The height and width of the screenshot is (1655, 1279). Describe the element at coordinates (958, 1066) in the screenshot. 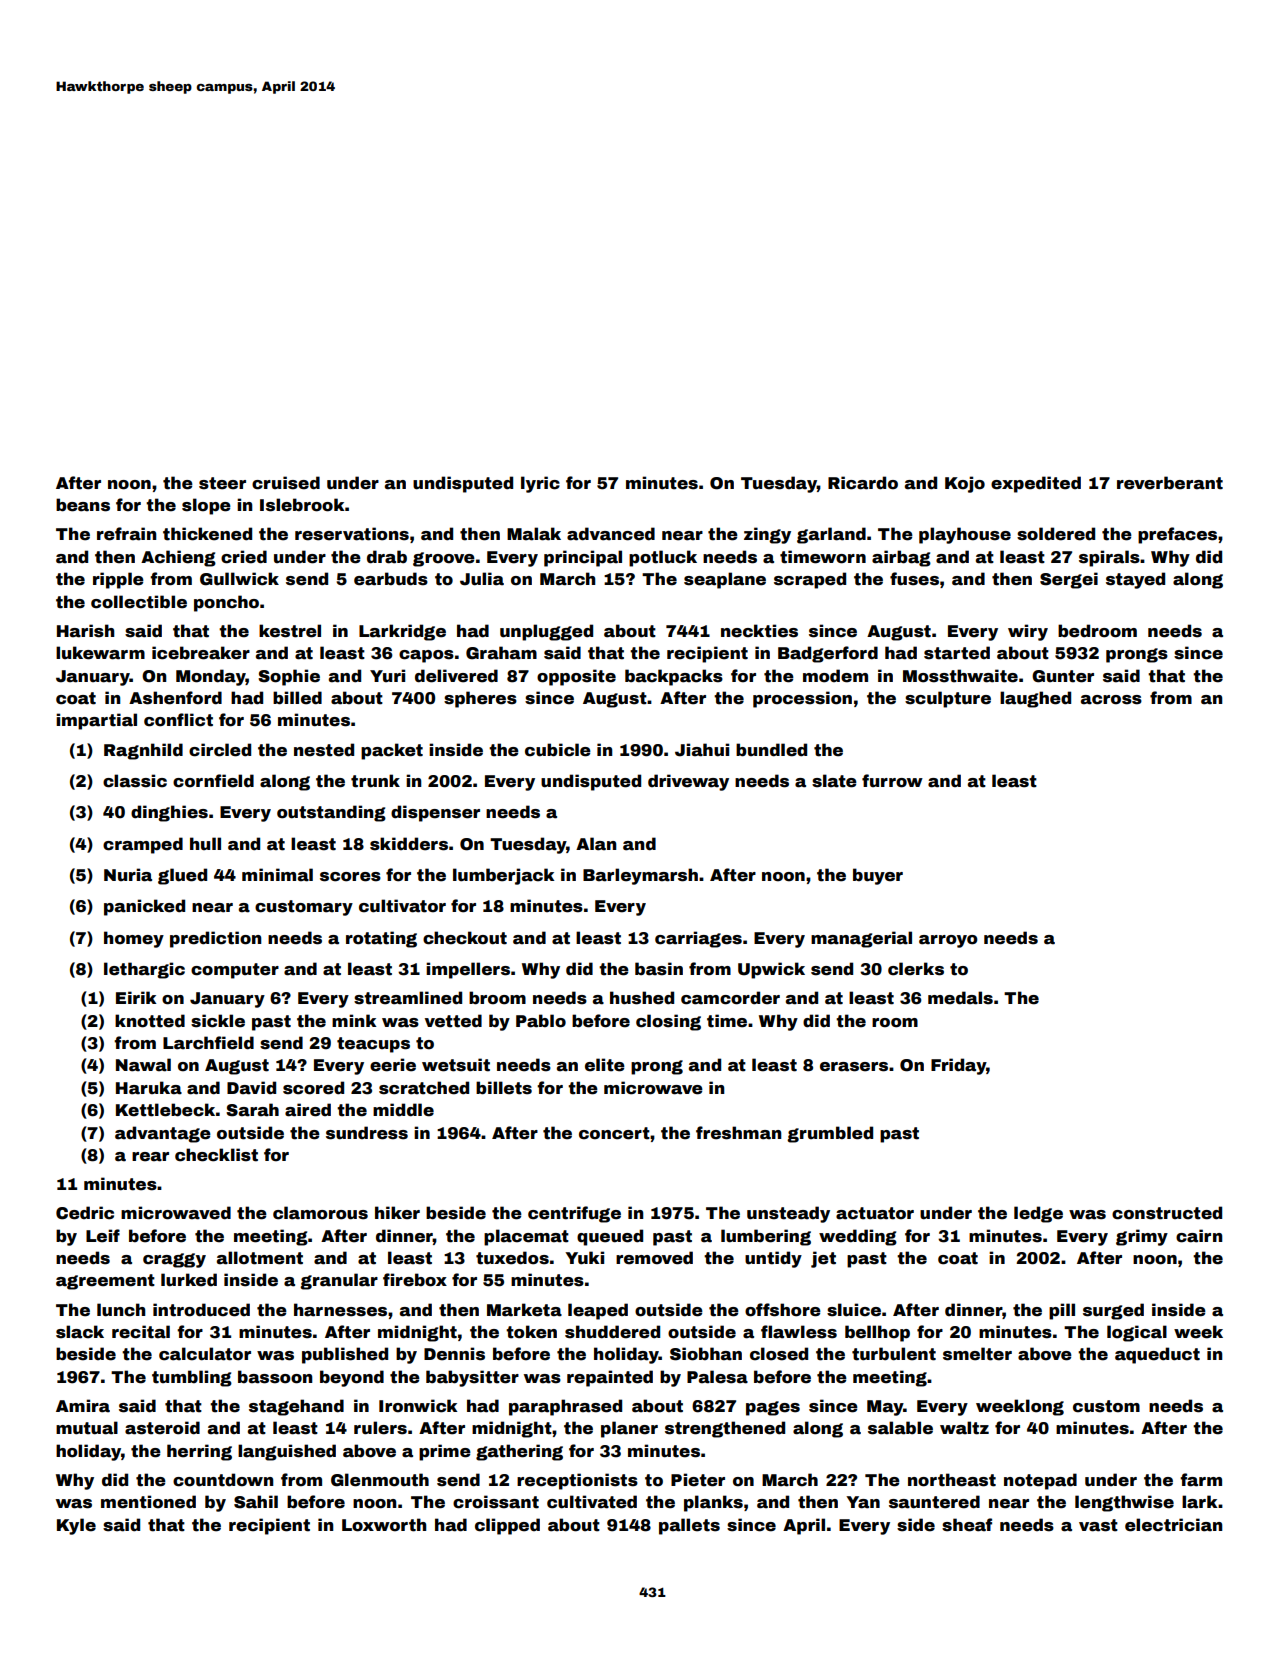

I see `Friday` at that location.
